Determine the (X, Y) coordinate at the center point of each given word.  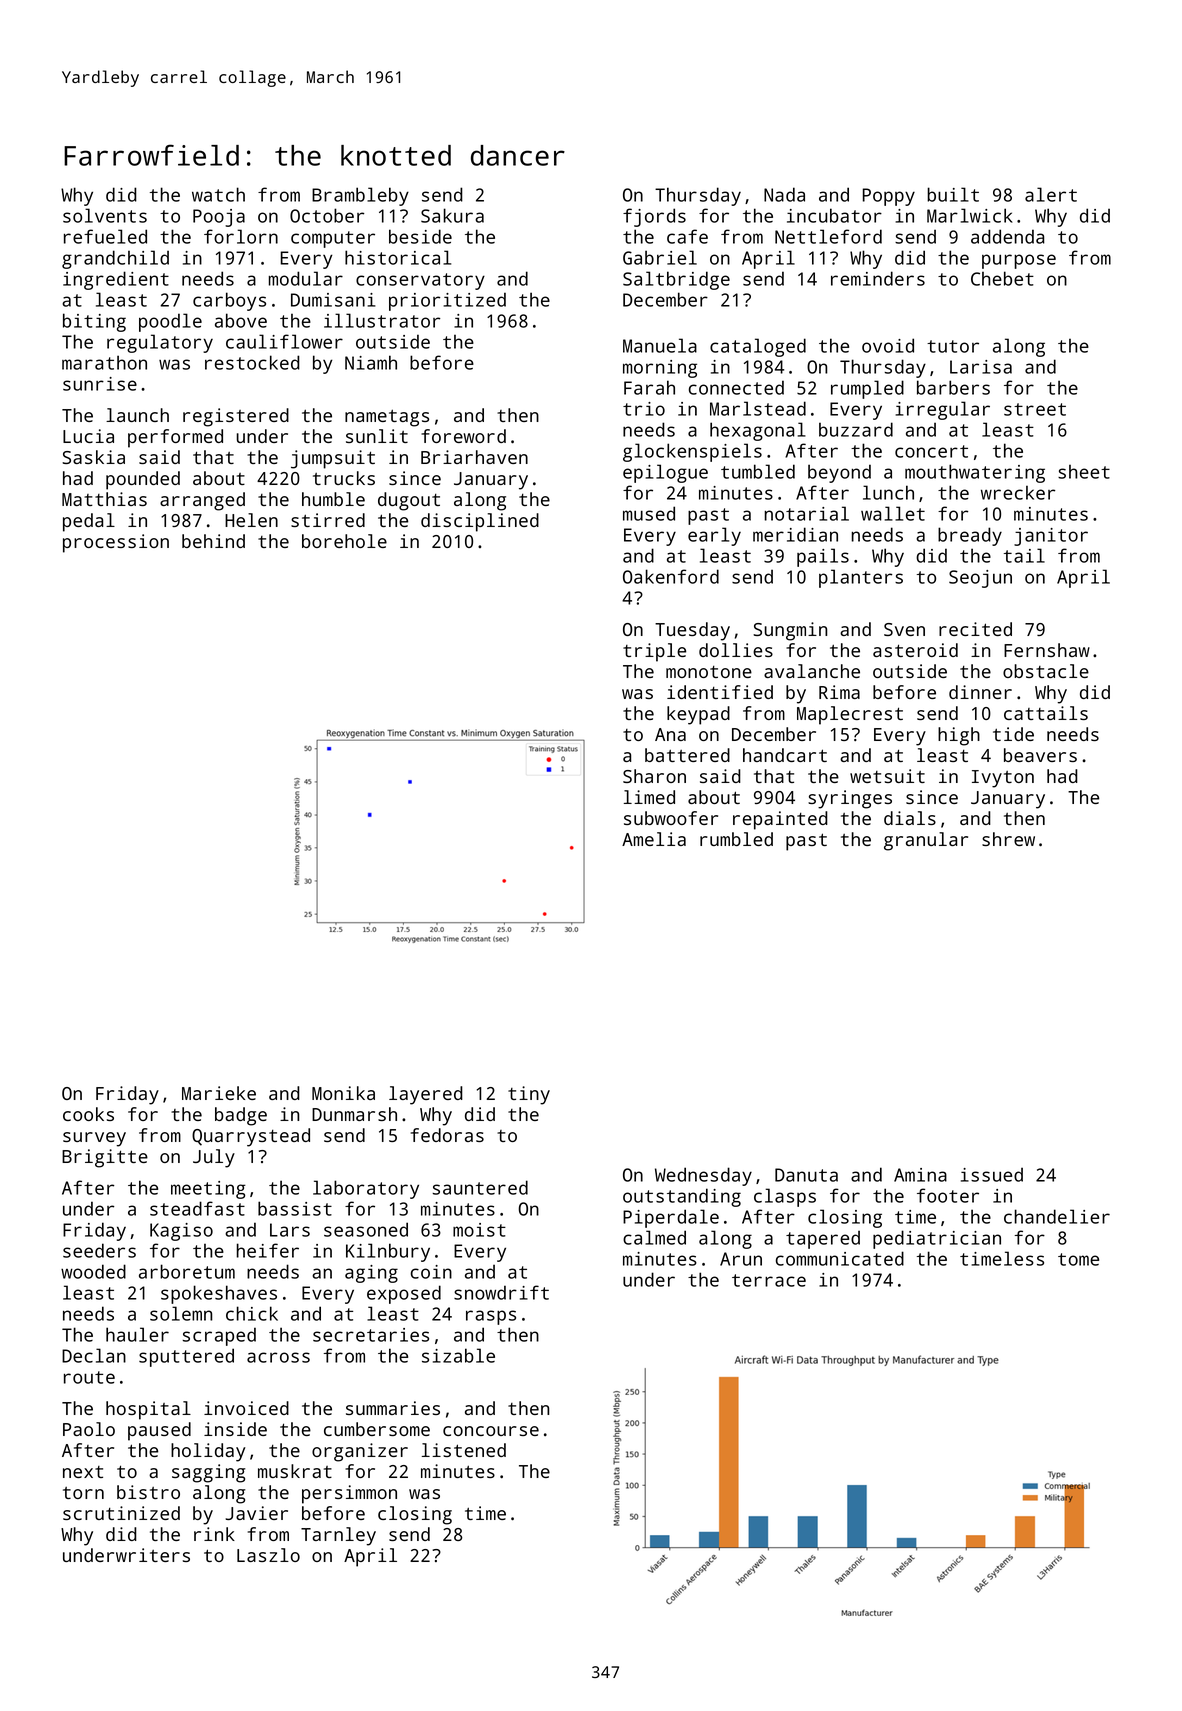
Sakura (452, 215)
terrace (769, 1280)
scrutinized (121, 1513)
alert (1051, 194)
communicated (840, 1258)
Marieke (219, 1093)
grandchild (115, 259)
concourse (491, 1431)
